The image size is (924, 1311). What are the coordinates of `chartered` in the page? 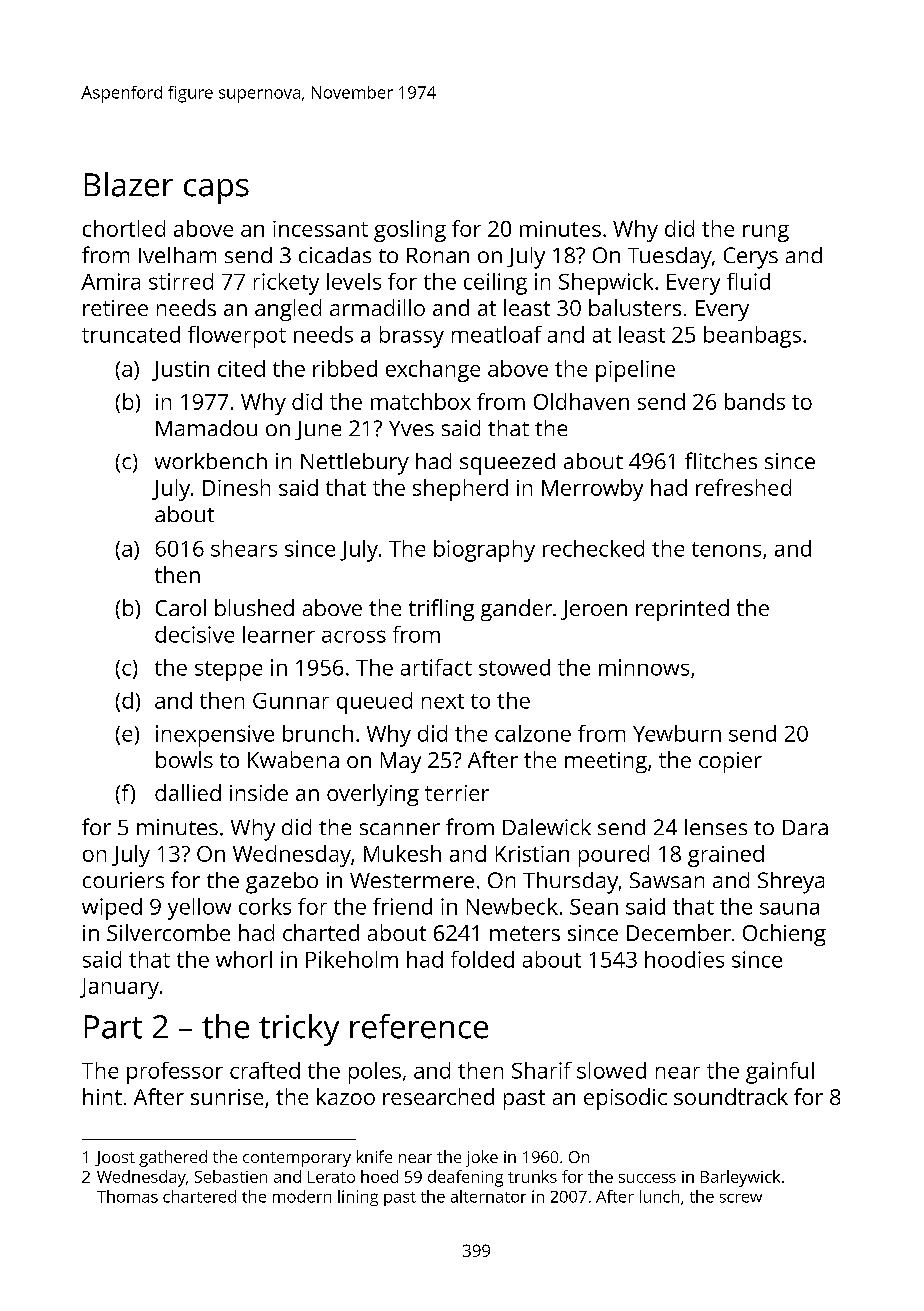 It's located at (199, 1196).
